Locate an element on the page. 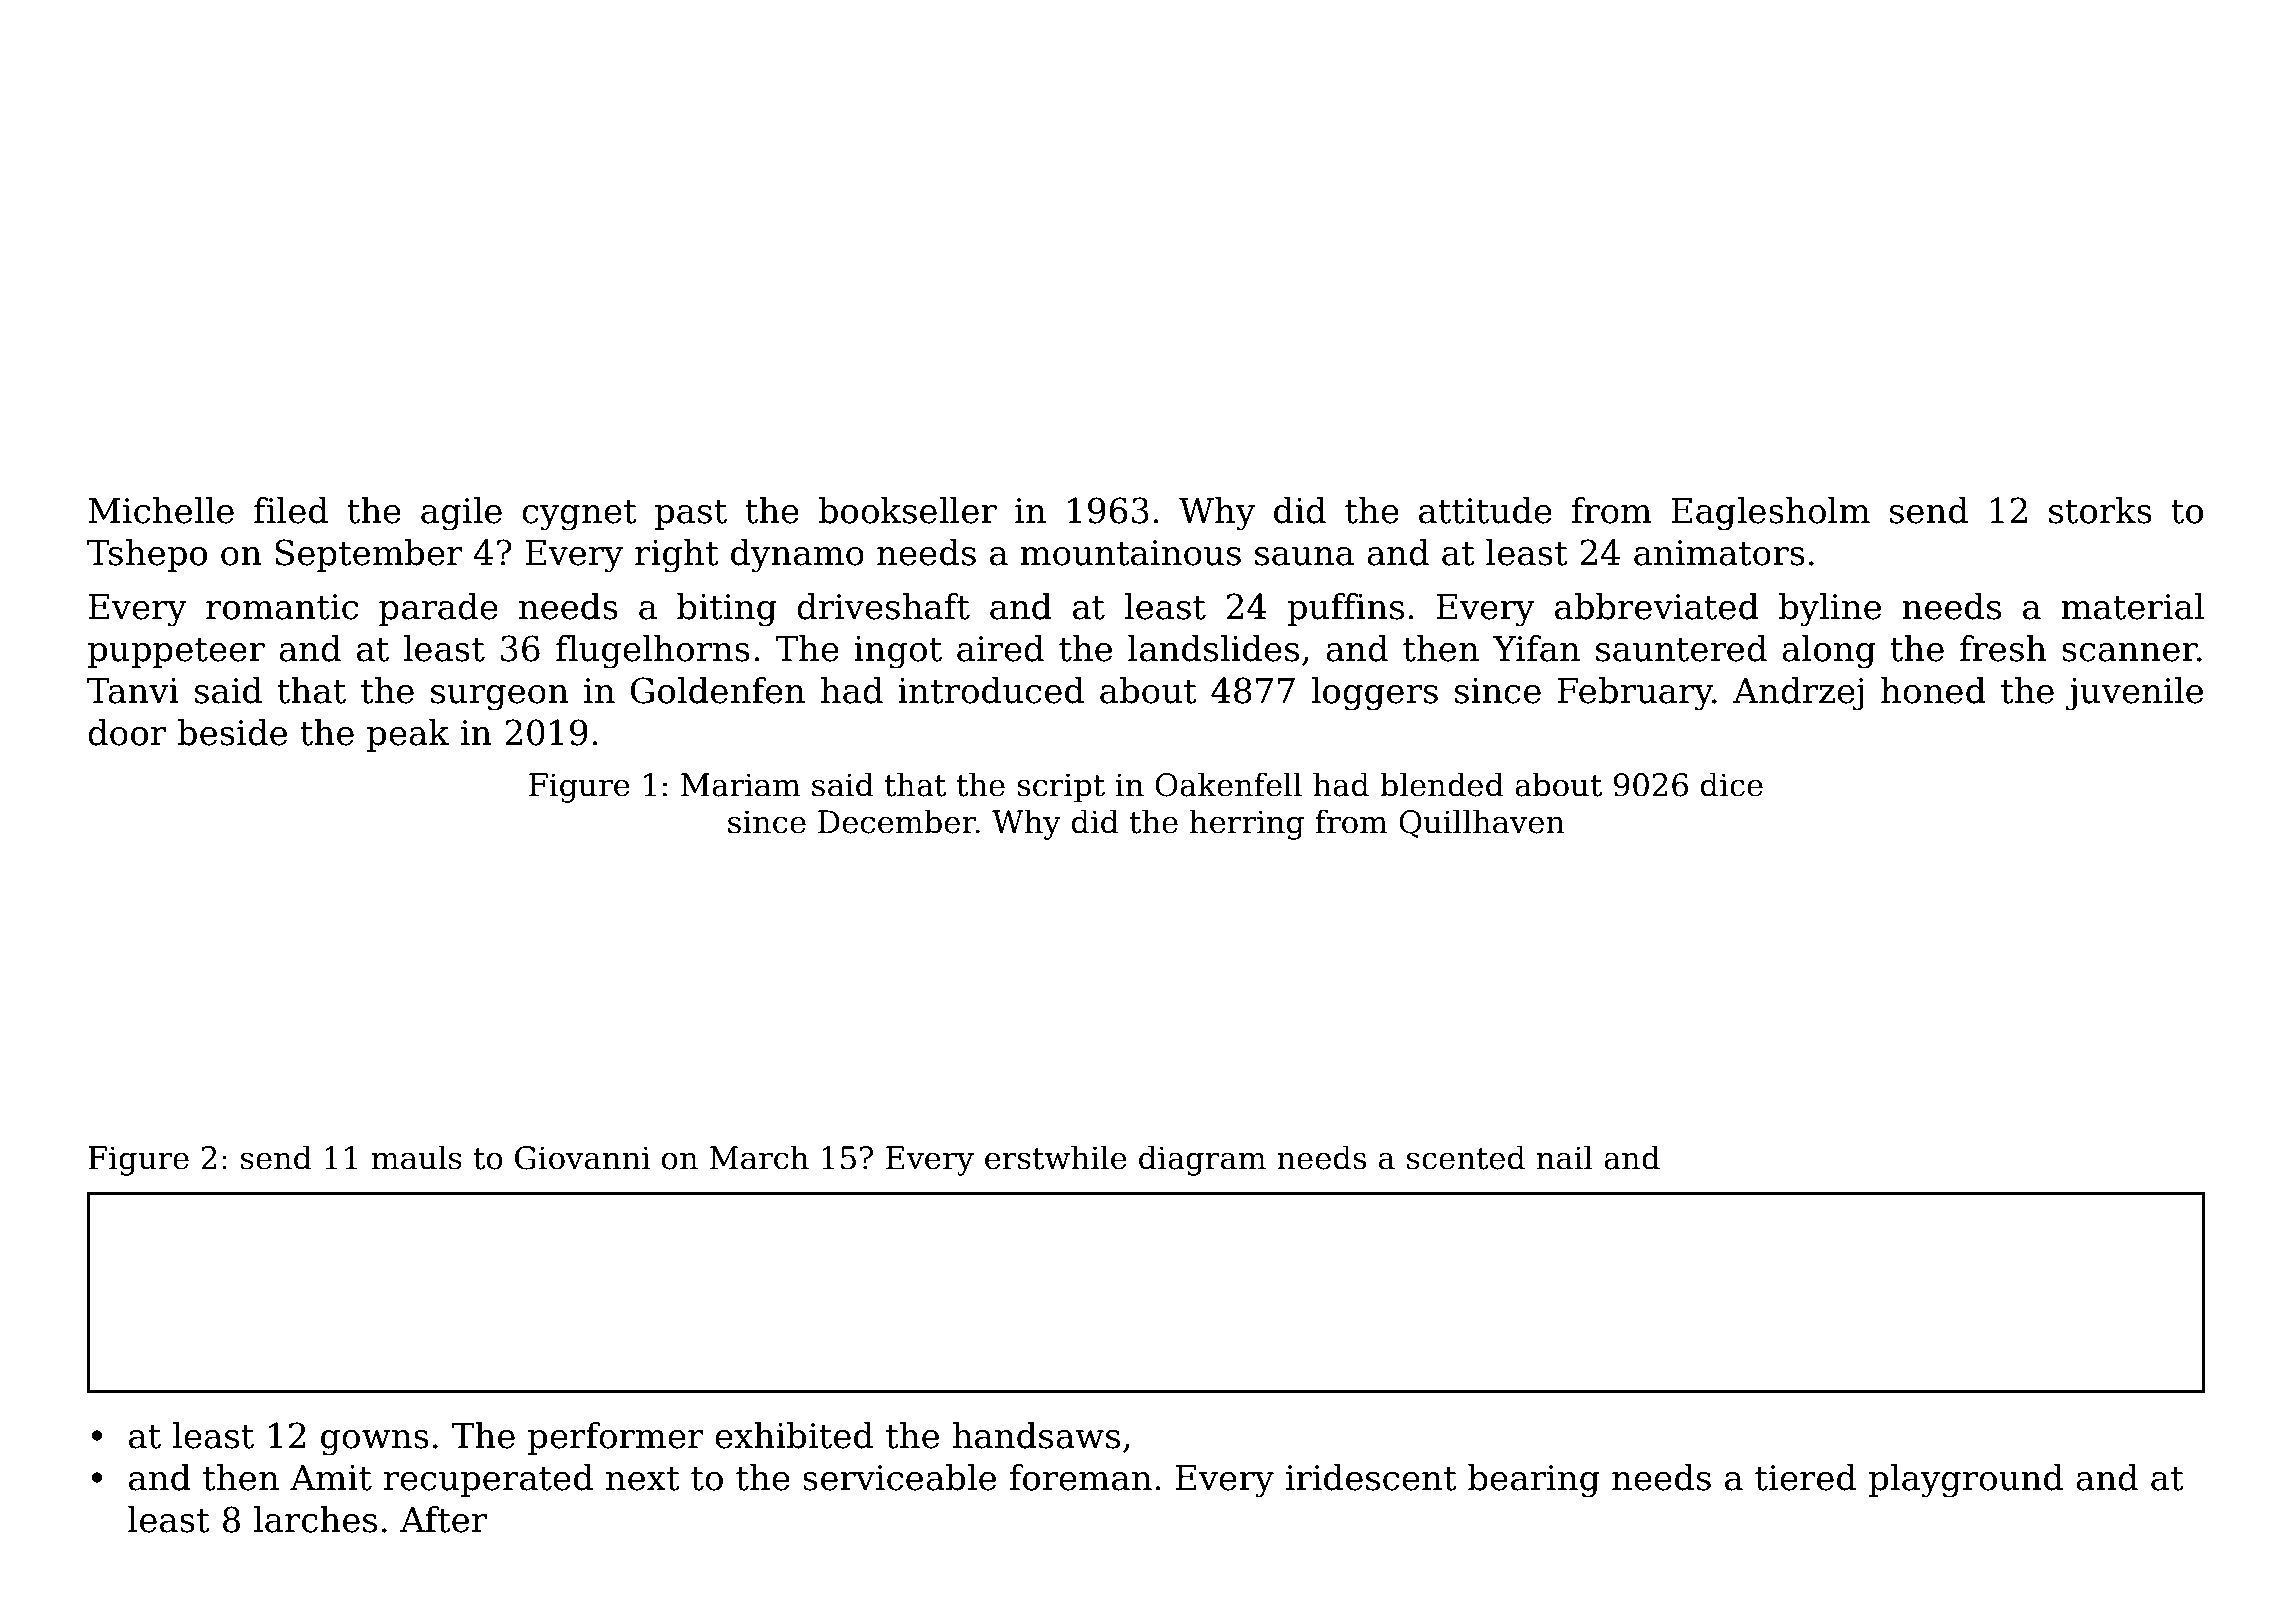 The width and height of the page is (2292, 1620). peak is located at coordinates (408, 735).
